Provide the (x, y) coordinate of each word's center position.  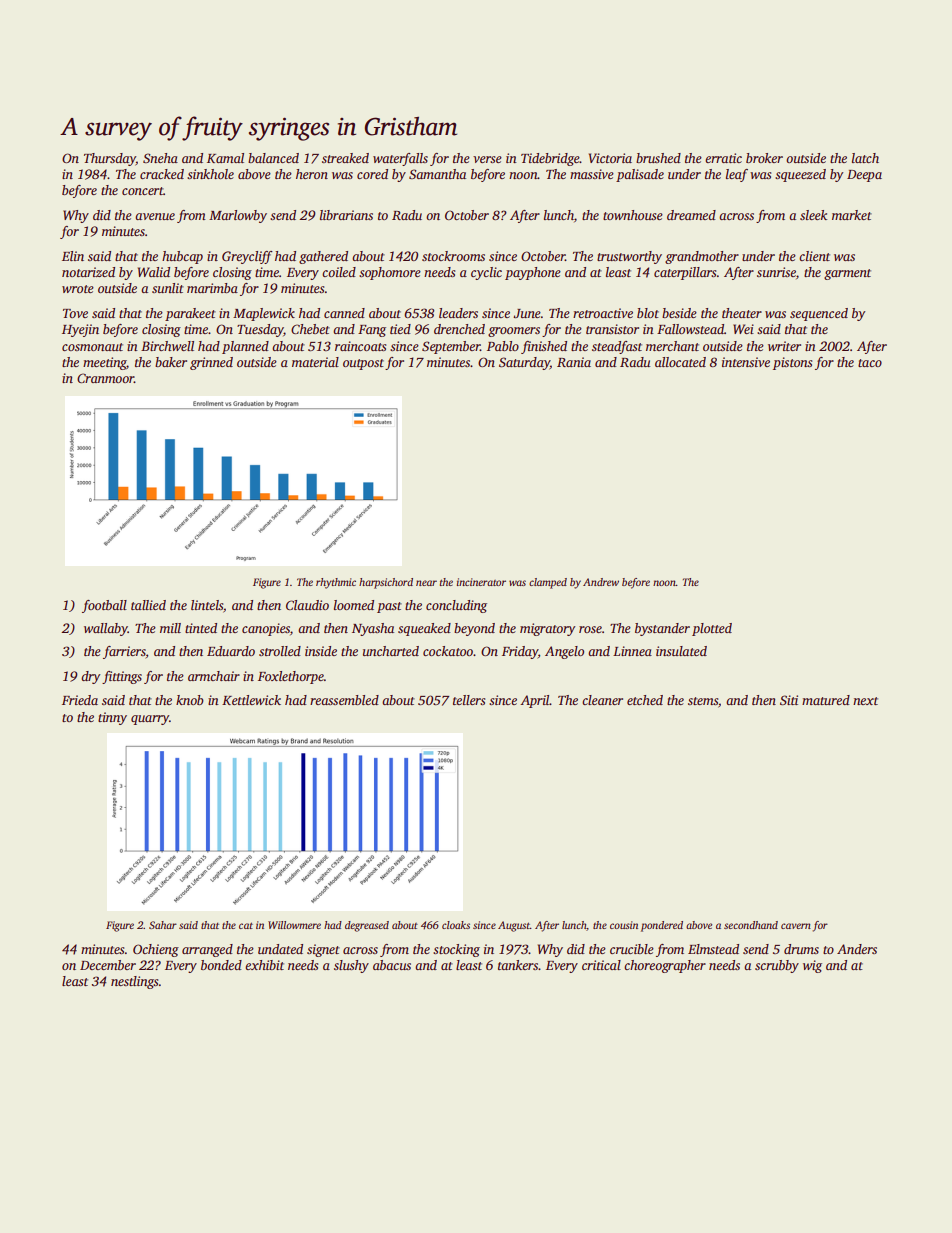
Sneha (160, 158)
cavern (796, 926)
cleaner (602, 700)
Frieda (80, 700)
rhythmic (336, 583)
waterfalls (400, 159)
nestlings (134, 982)
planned (245, 347)
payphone (533, 273)
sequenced (819, 314)
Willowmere (294, 925)
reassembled (344, 700)
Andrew (601, 582)
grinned (211, 363)
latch (865, 158)
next (865, 701)
